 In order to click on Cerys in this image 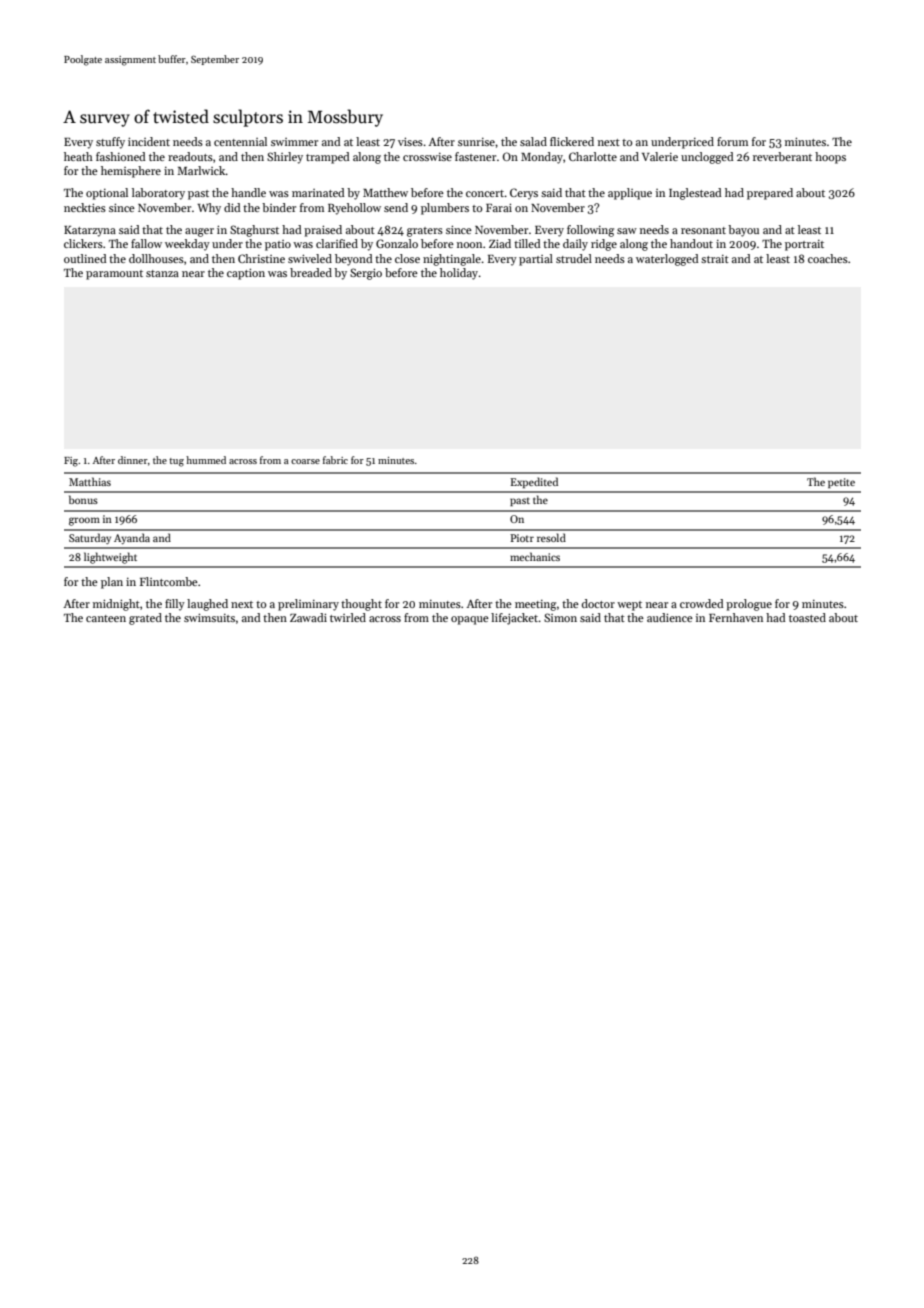, I will do `click(524, 194)`.
